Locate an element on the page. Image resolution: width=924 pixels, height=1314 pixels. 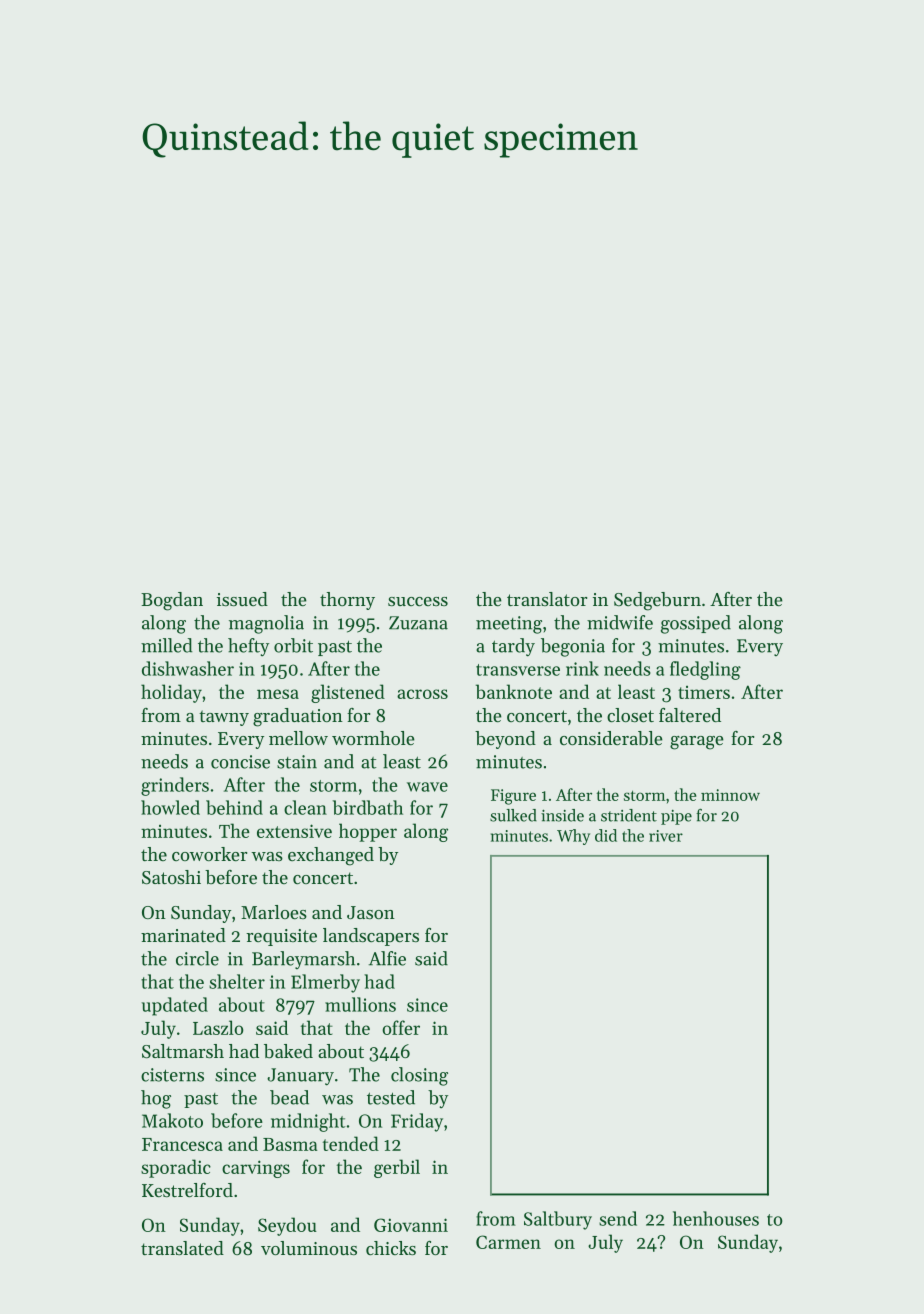
Sedgeburn is located at coordinates (657, 601).
